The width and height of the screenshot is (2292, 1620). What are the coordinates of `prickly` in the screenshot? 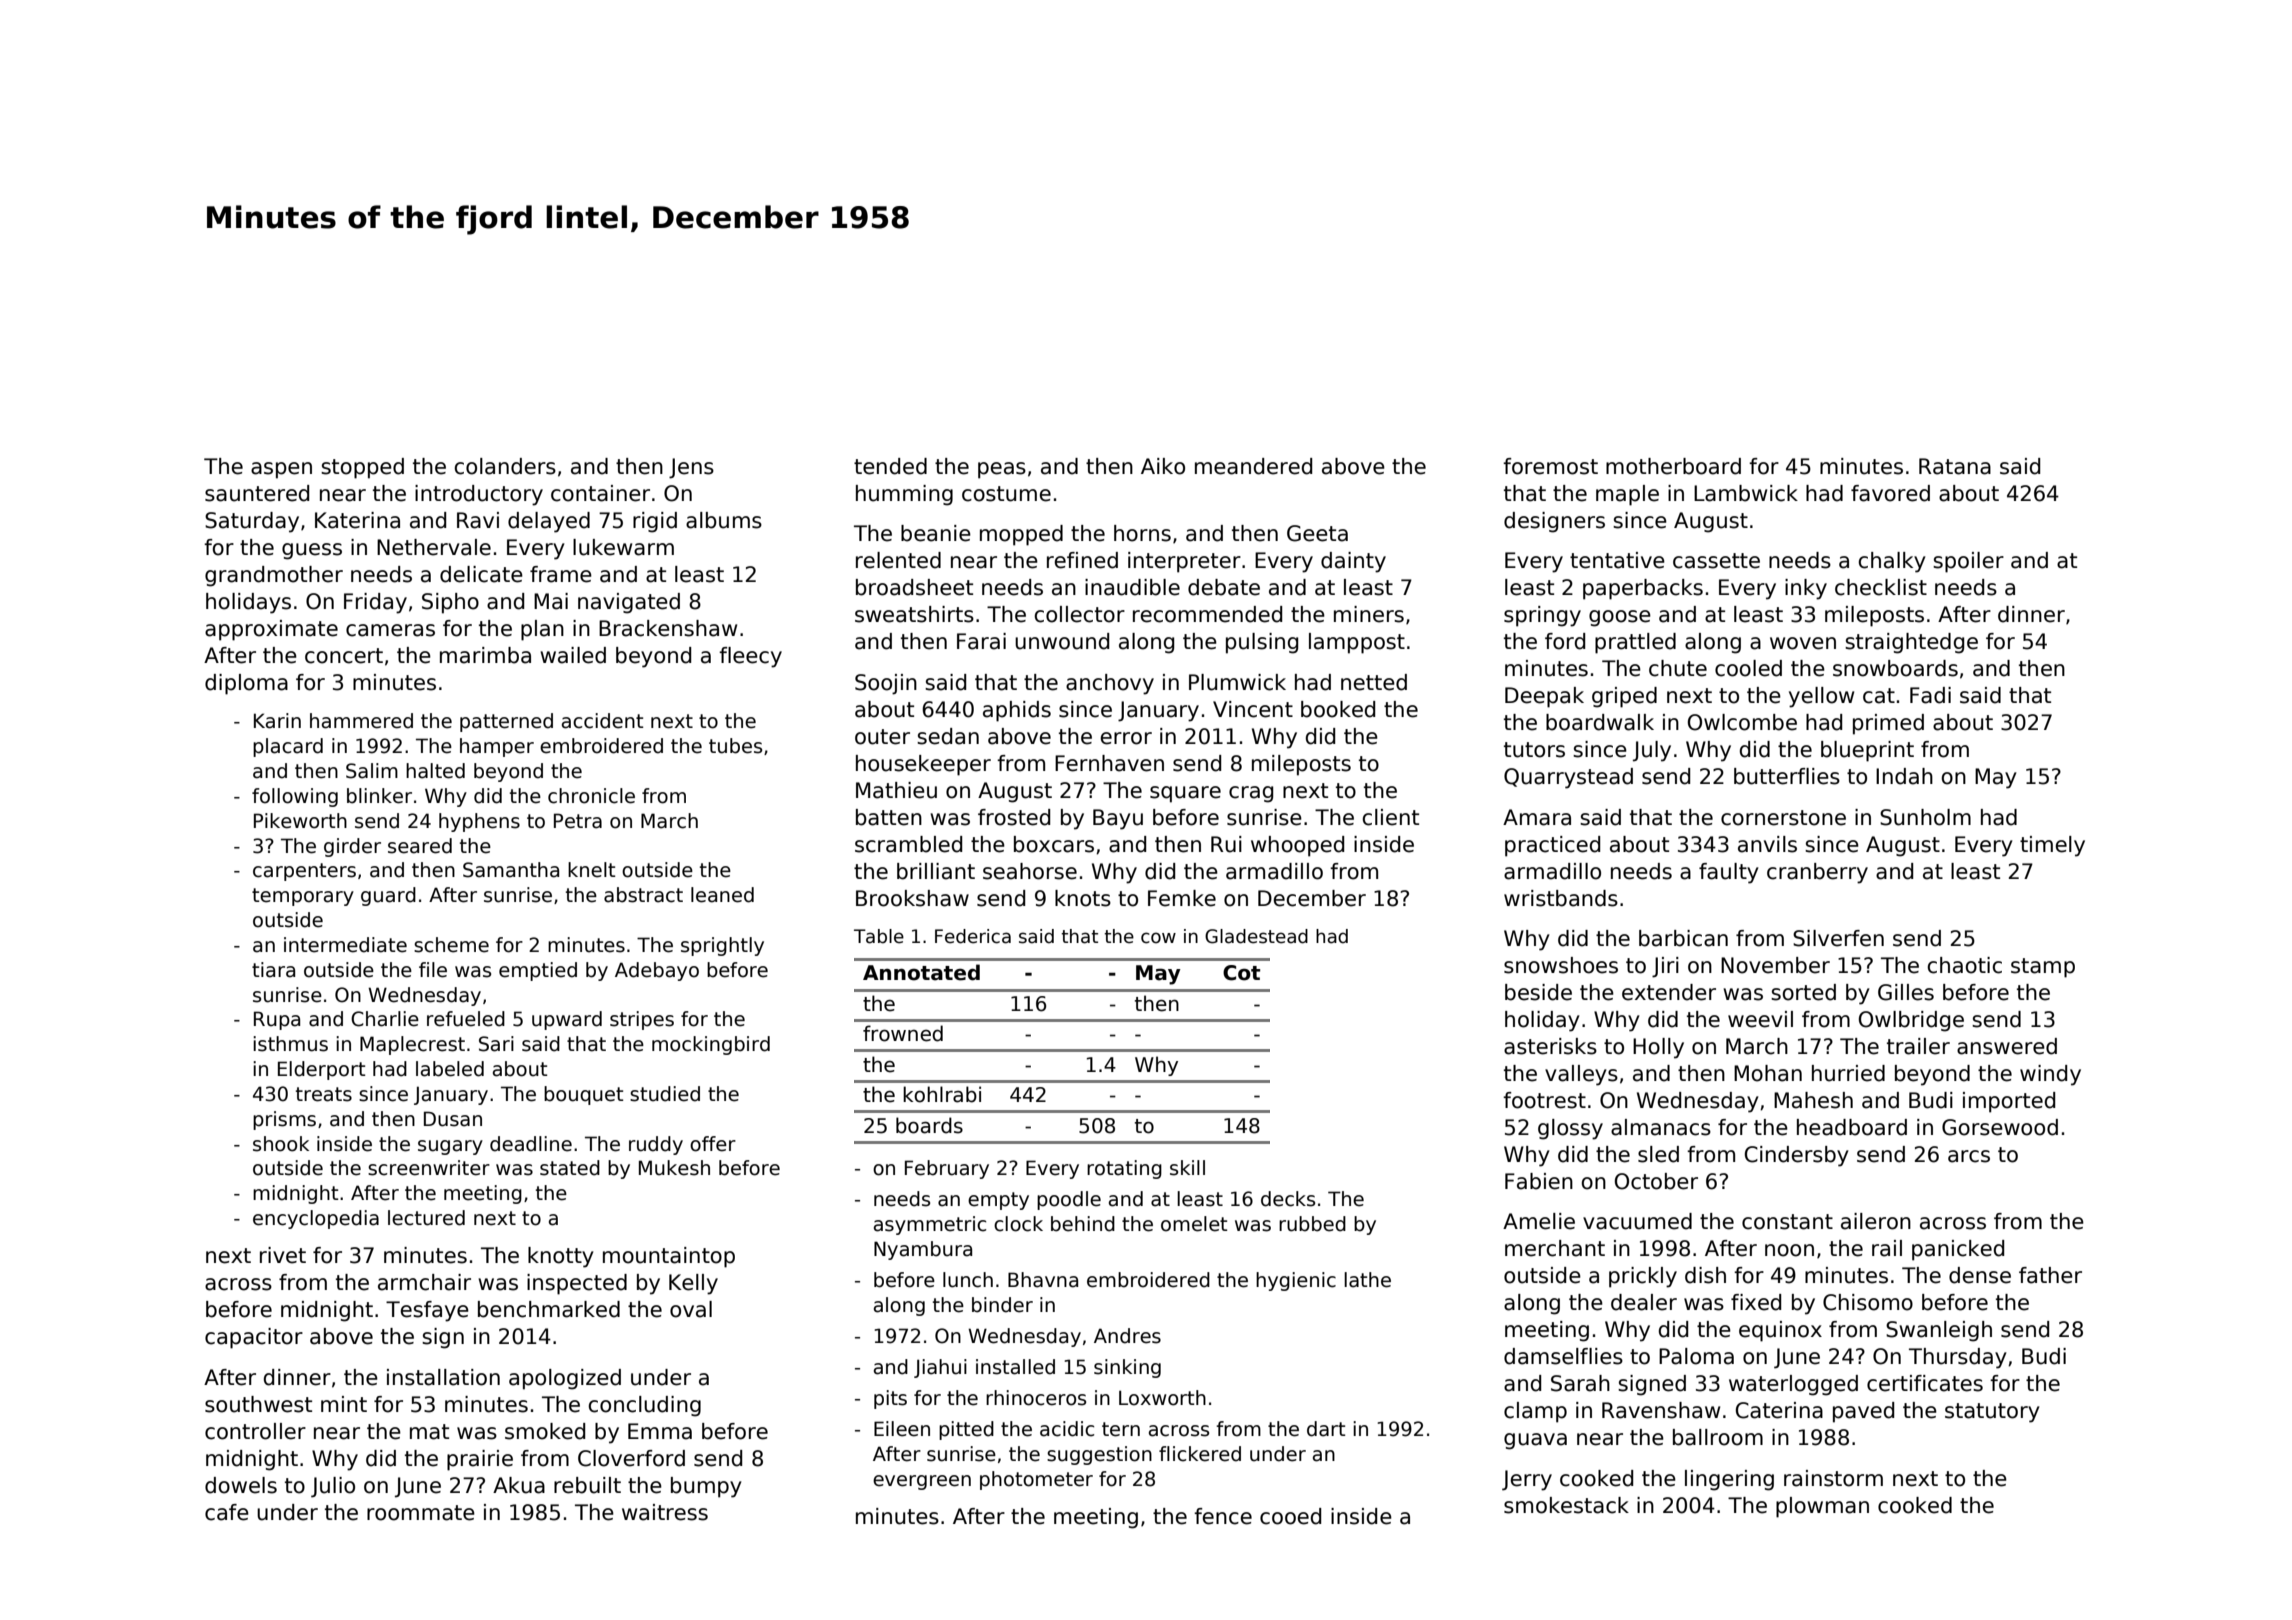 It's located at (1643, 1277).
